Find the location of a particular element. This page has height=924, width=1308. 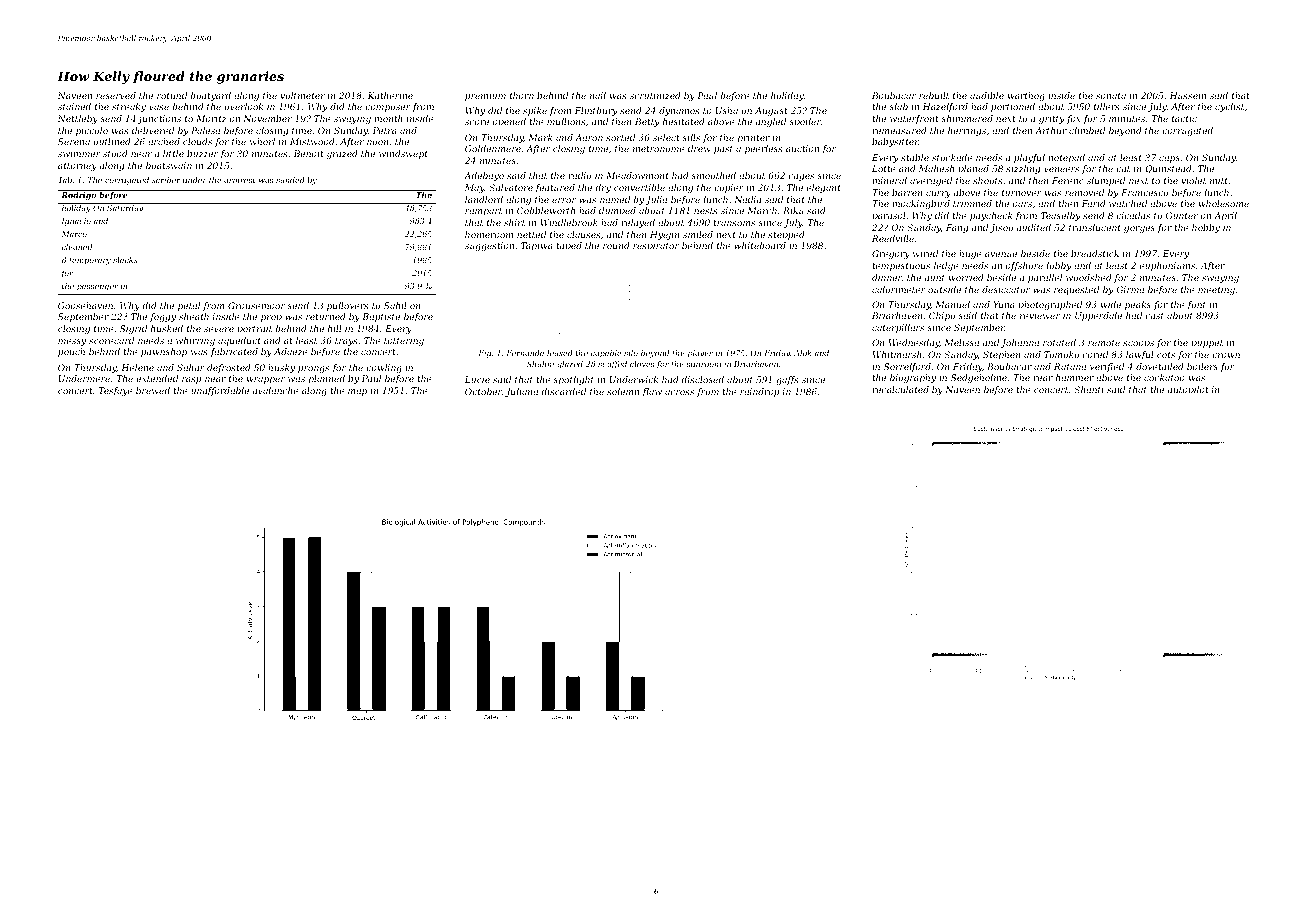

caps is located at coordinates (1169, 159).
